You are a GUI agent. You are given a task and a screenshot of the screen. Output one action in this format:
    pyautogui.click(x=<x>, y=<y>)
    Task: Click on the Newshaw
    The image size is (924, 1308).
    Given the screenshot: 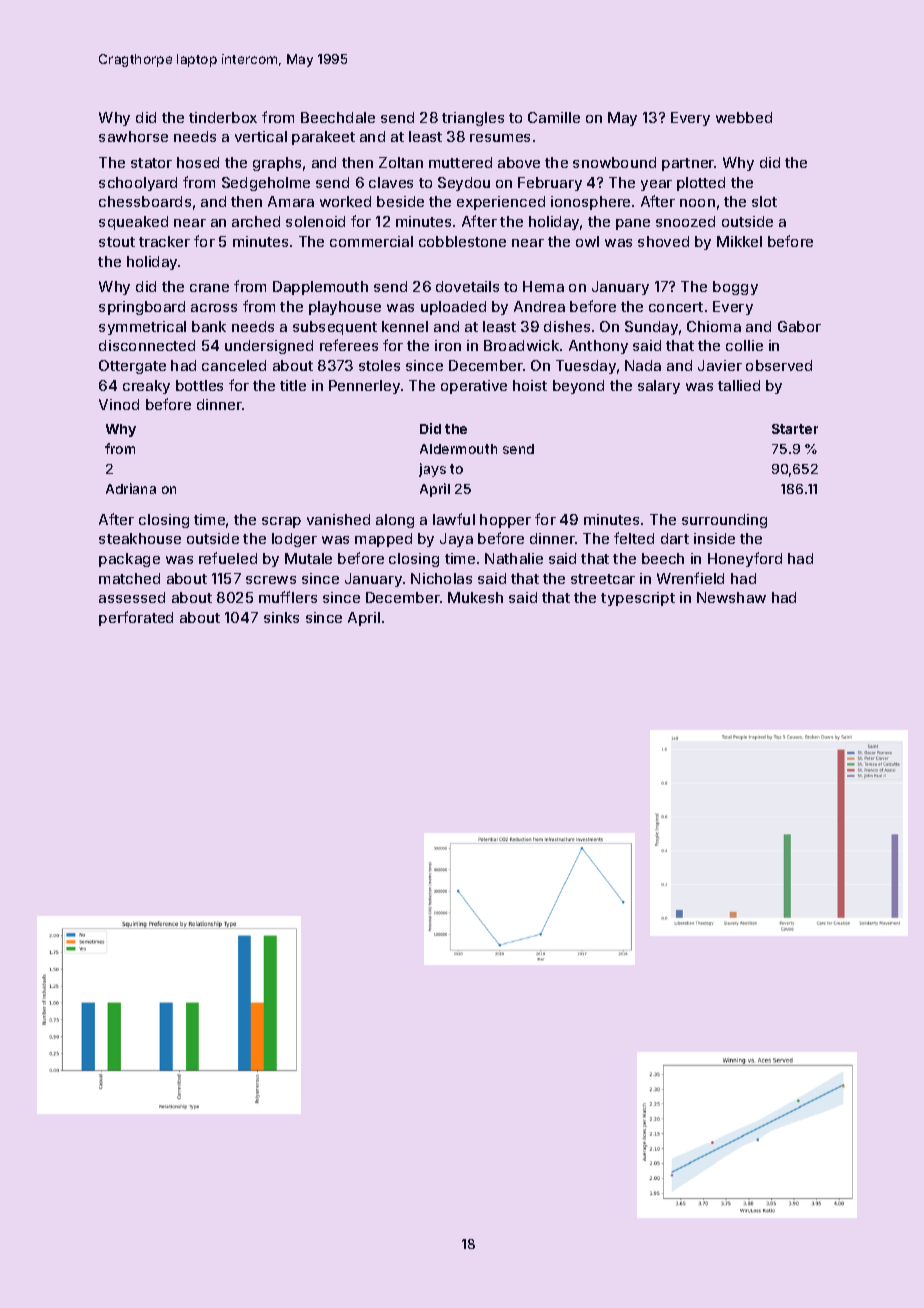 What is the action you would take?
    pyautogui.click(x=731, y=597)
